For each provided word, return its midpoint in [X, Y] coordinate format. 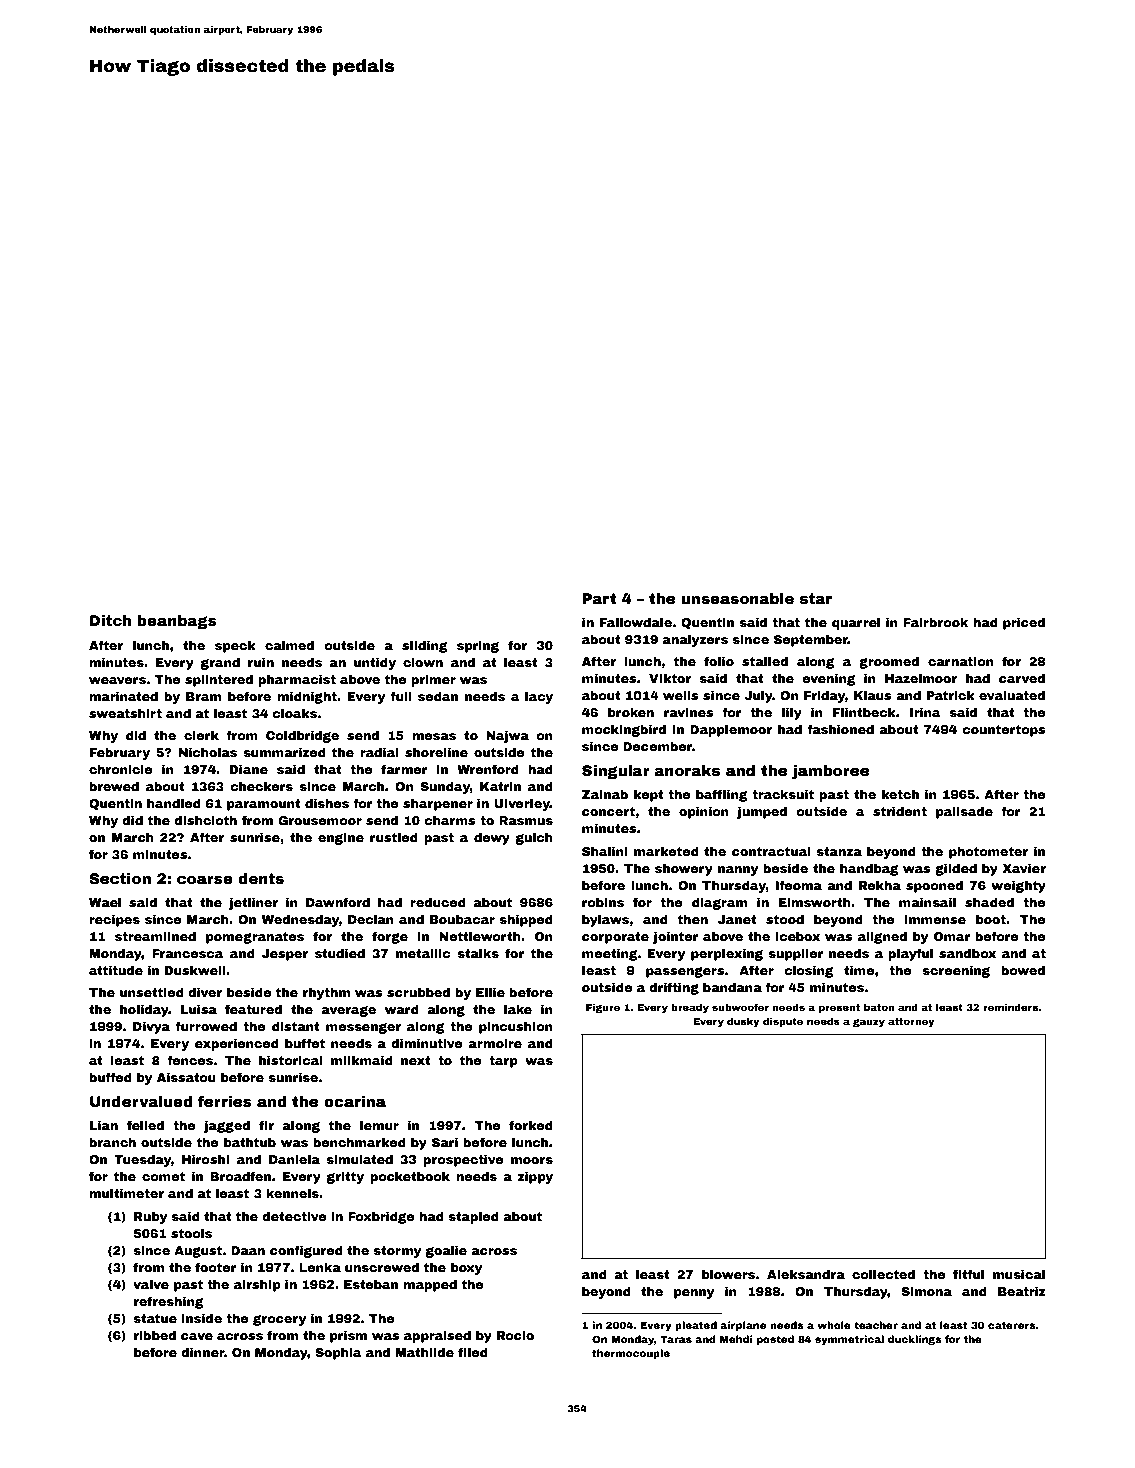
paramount [263, 805]
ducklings [915, 1340]
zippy [535, 1178]
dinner [202, 1352]
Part [599, 598]
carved [1022, 678]
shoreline [436, 752]
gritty [345, 1178]
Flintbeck [864, 712]
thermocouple [631, 1354]
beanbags [177, 622]
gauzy [869, 1022]
